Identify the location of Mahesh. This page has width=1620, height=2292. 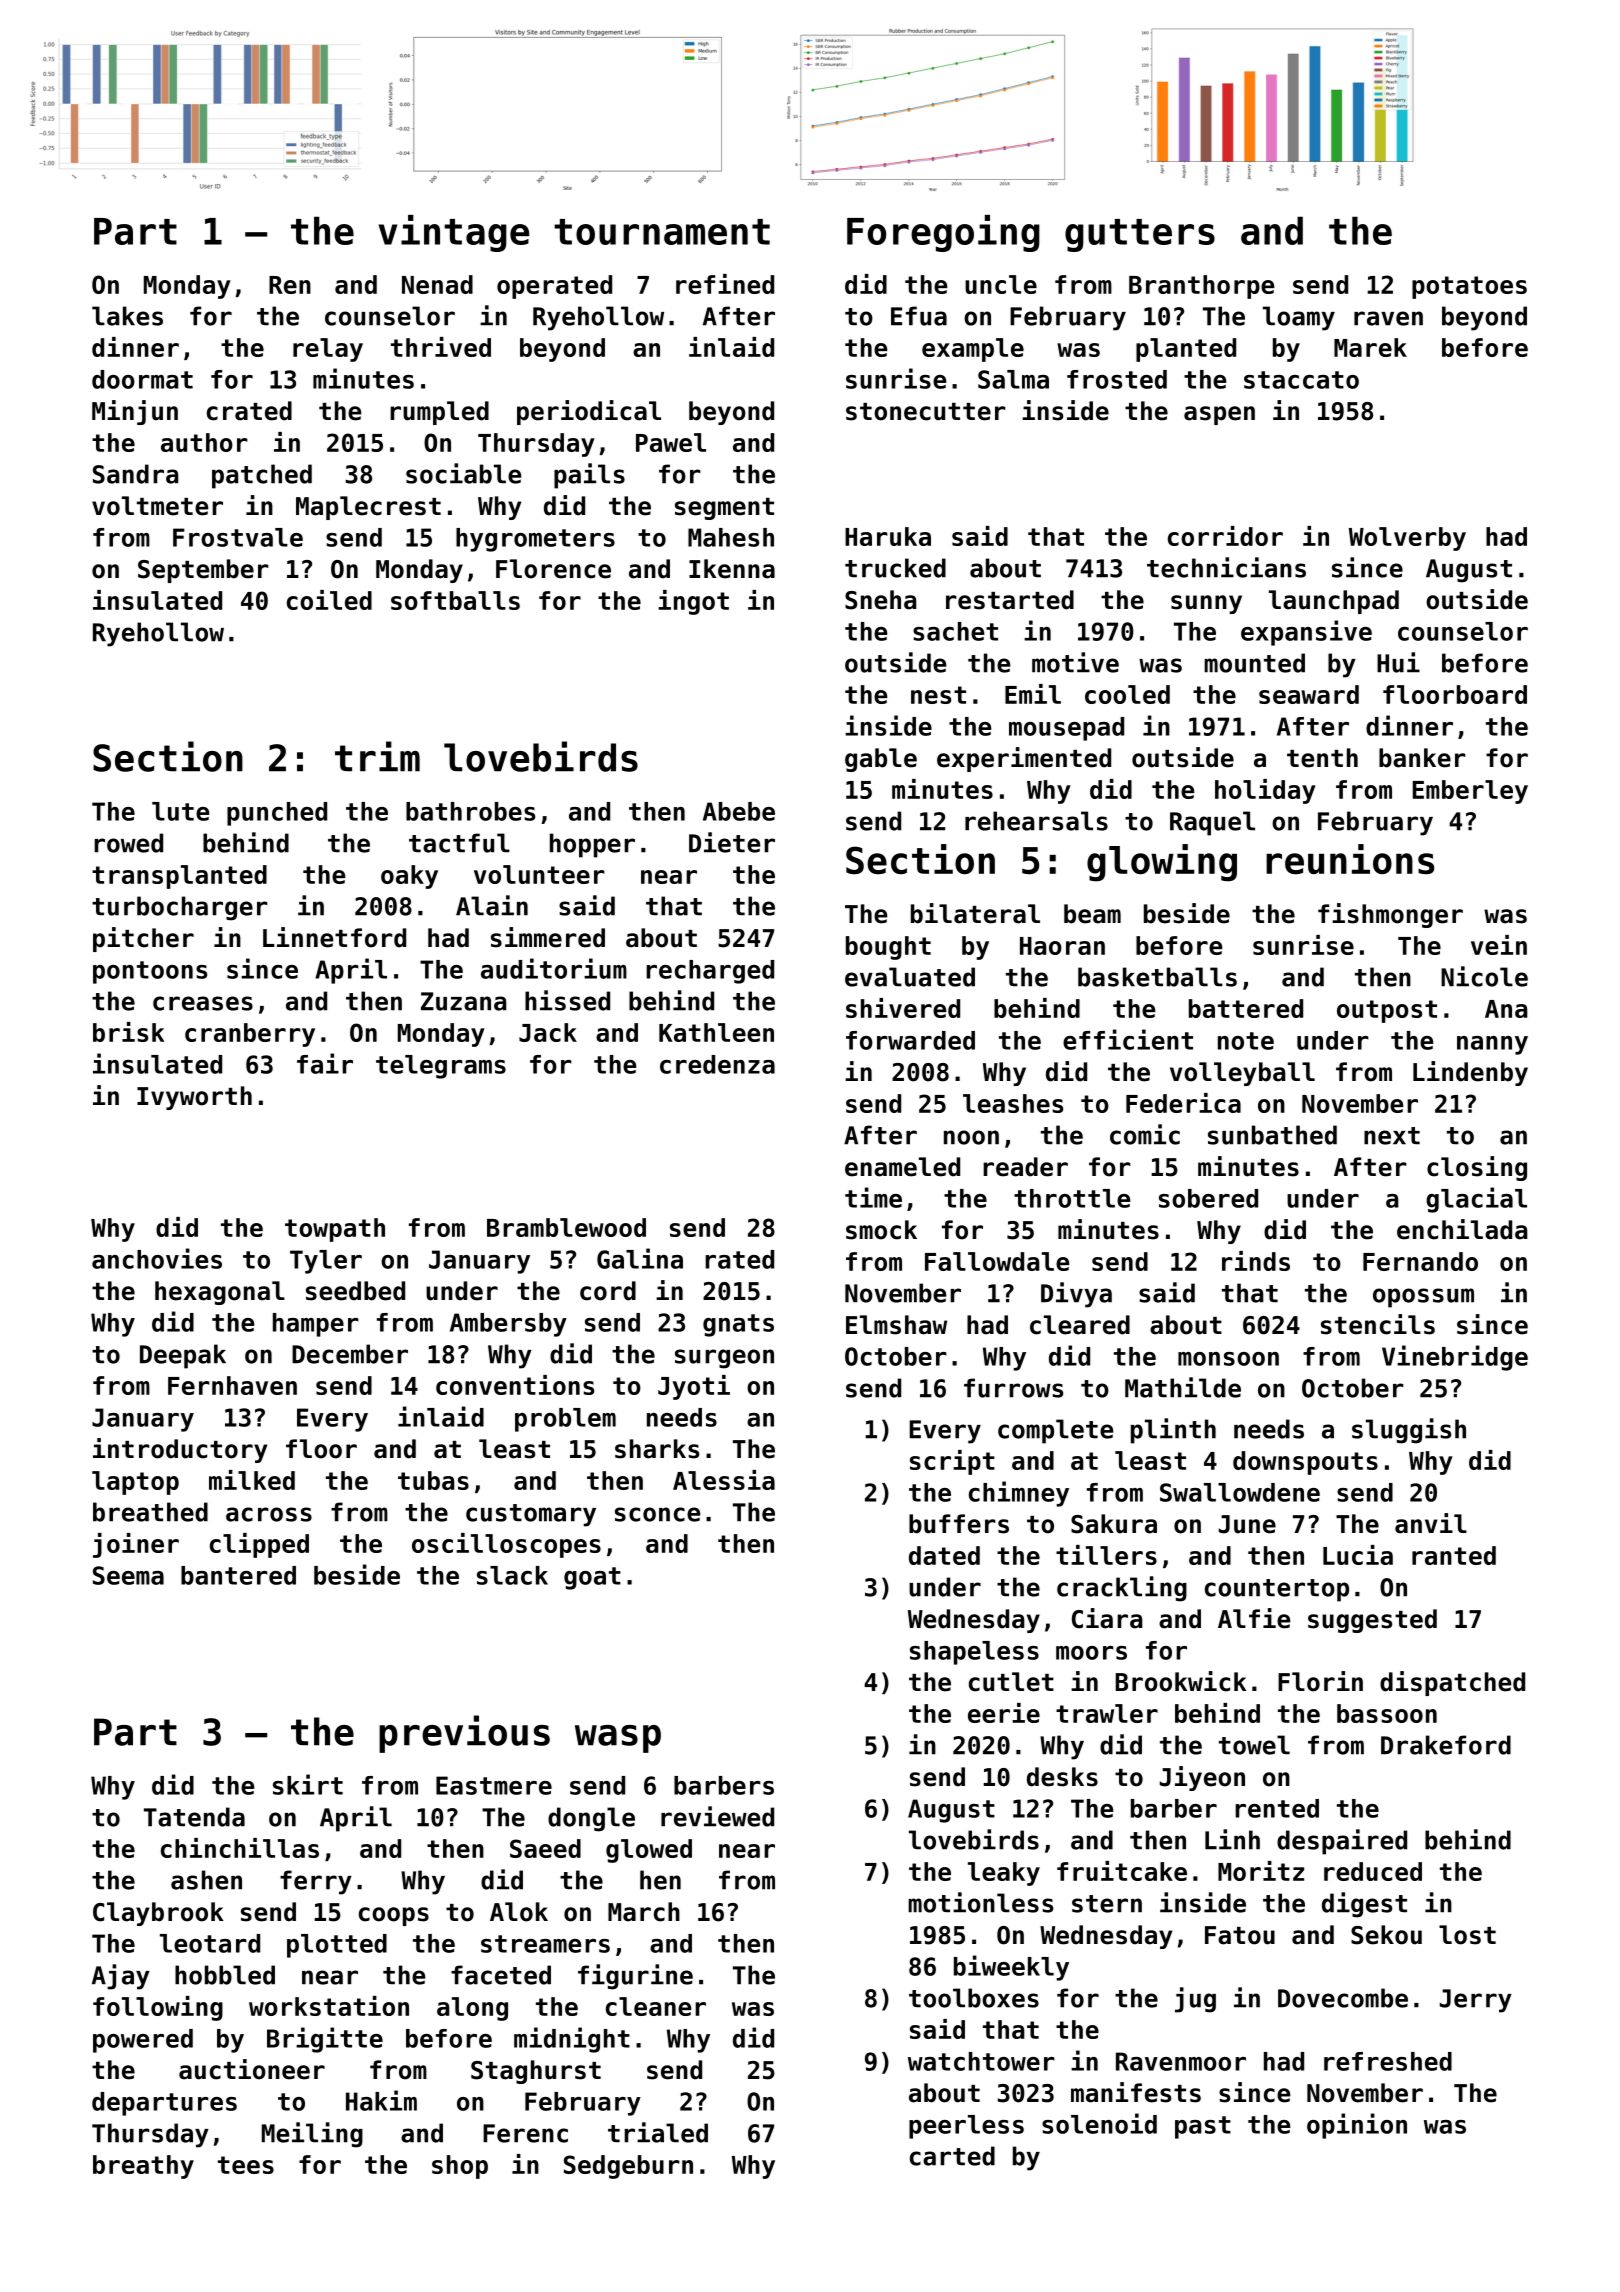
(731, 537).
